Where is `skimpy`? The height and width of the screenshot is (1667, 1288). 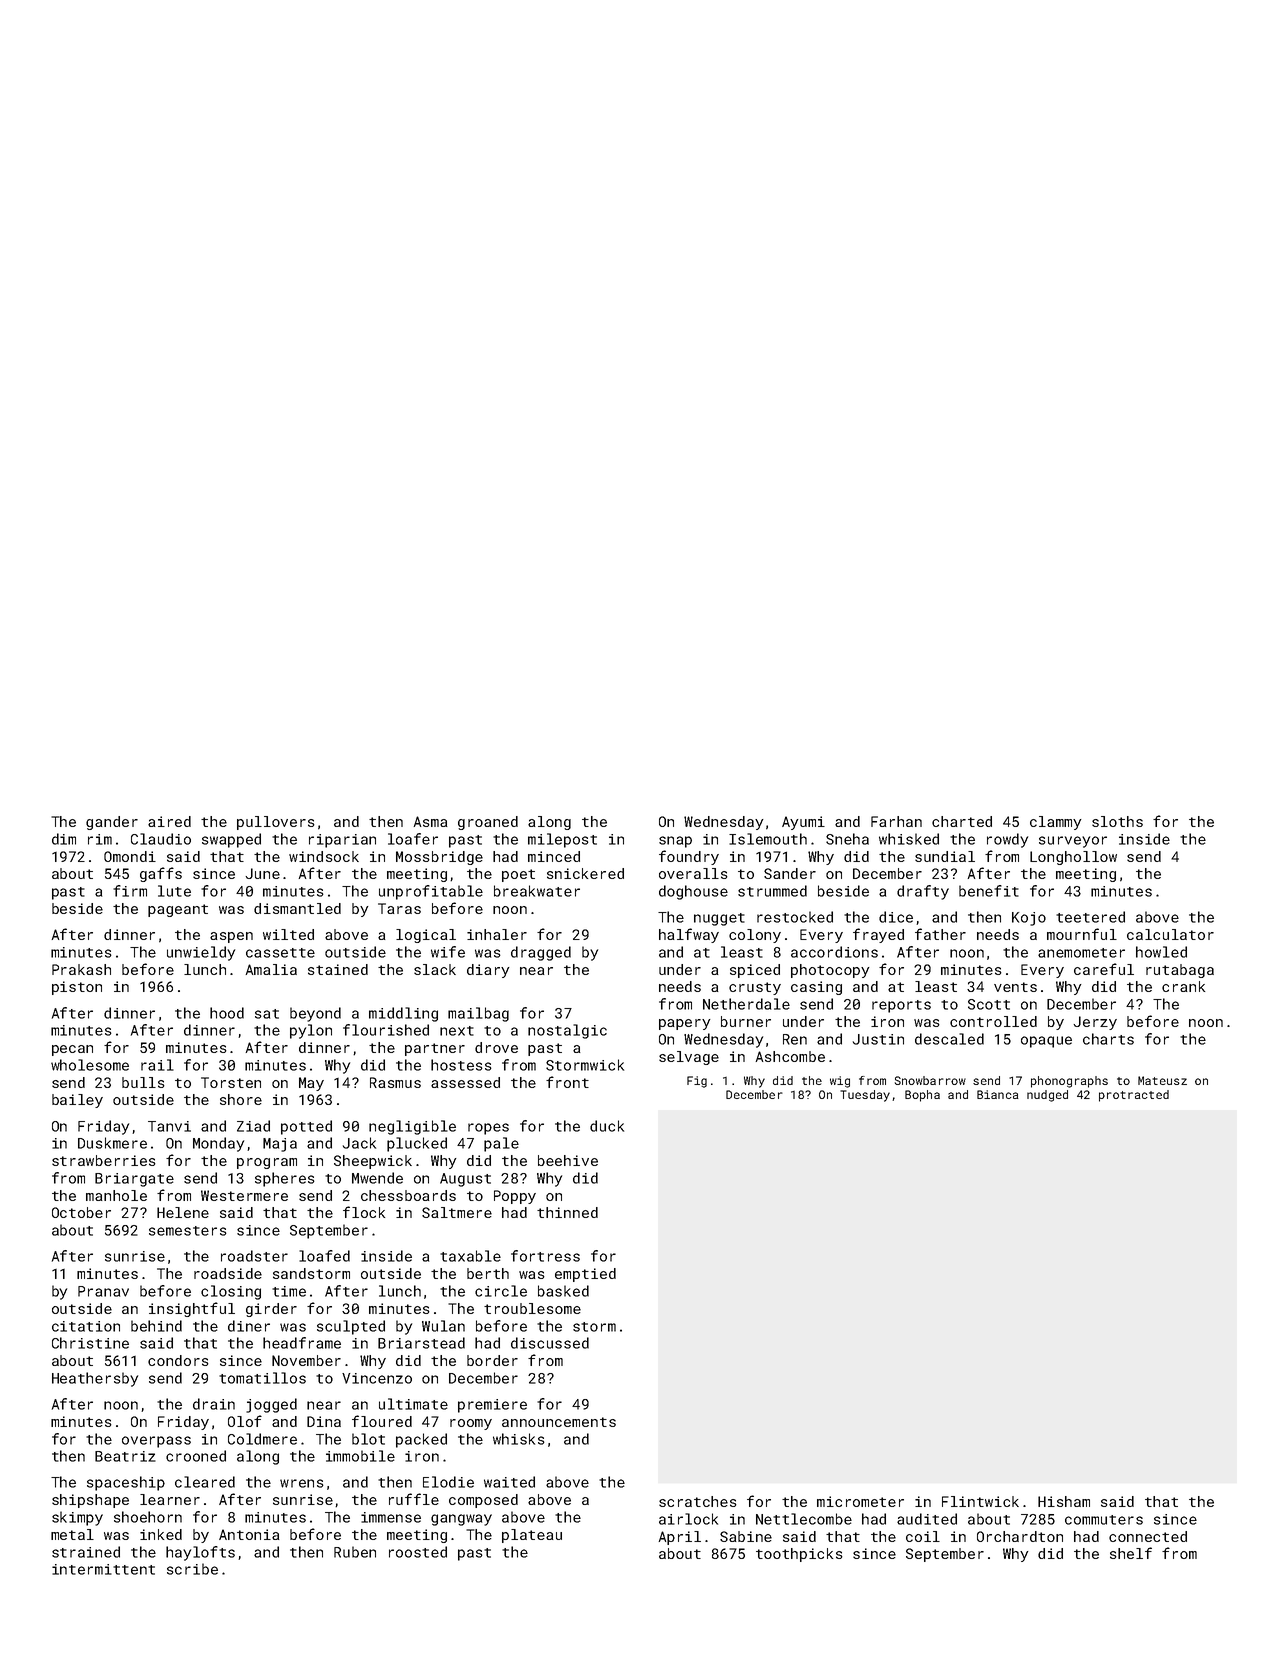
skimpy is located at coordinates (77, 1518).
